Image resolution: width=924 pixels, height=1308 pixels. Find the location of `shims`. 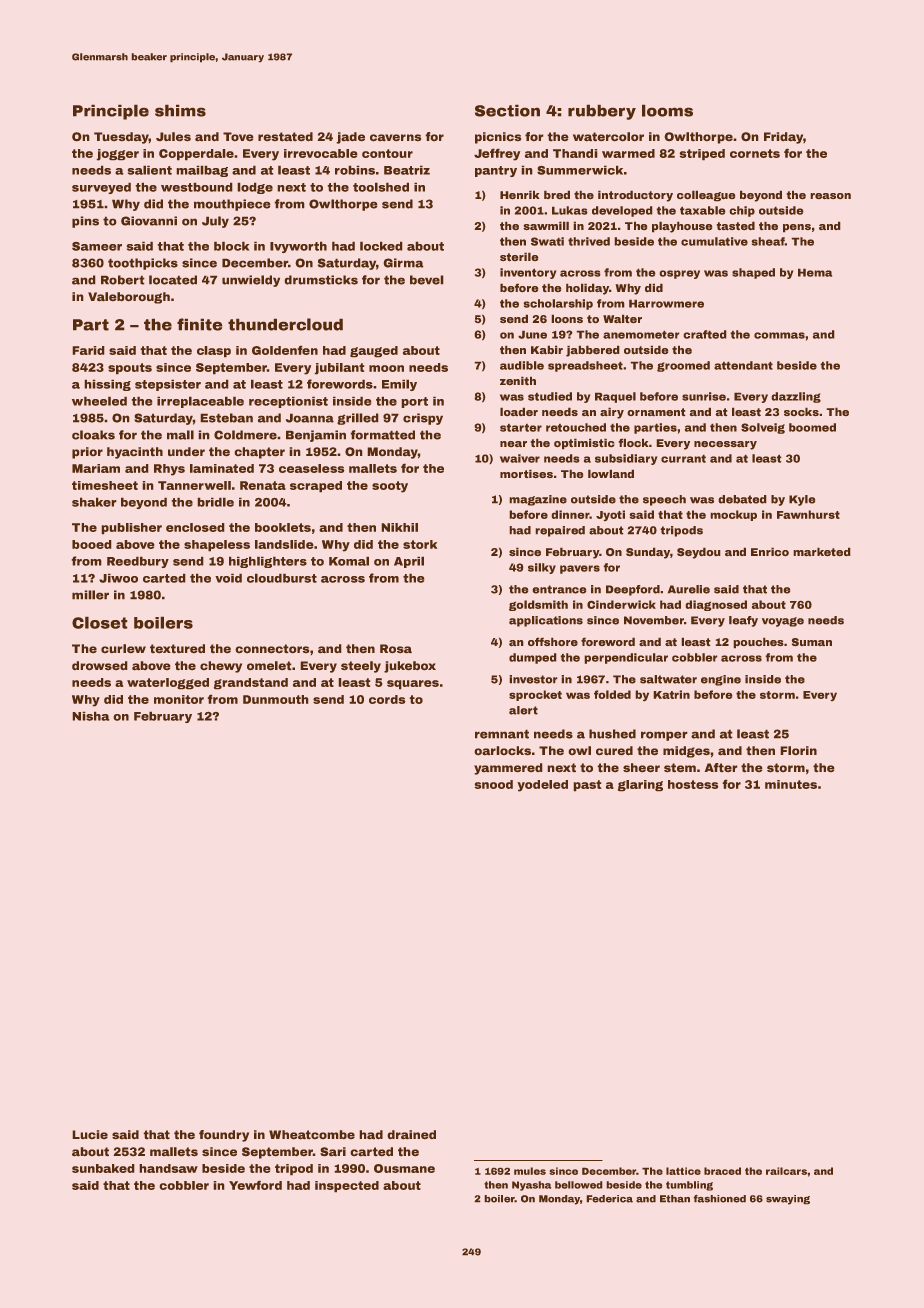

shims is located at coordinates (180, 110).
